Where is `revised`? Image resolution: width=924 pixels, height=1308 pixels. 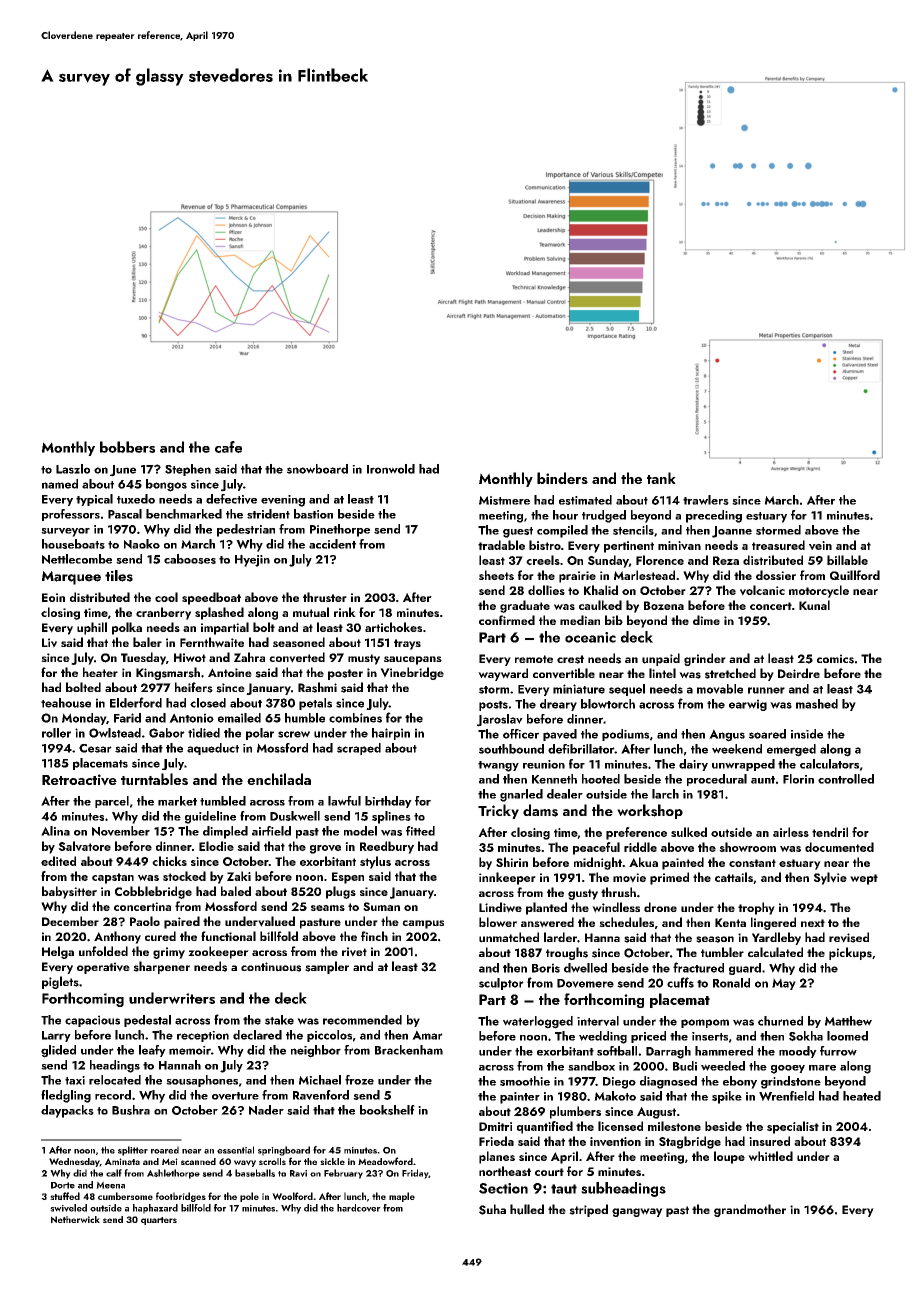
revised is located at coordinates (849, 937).
